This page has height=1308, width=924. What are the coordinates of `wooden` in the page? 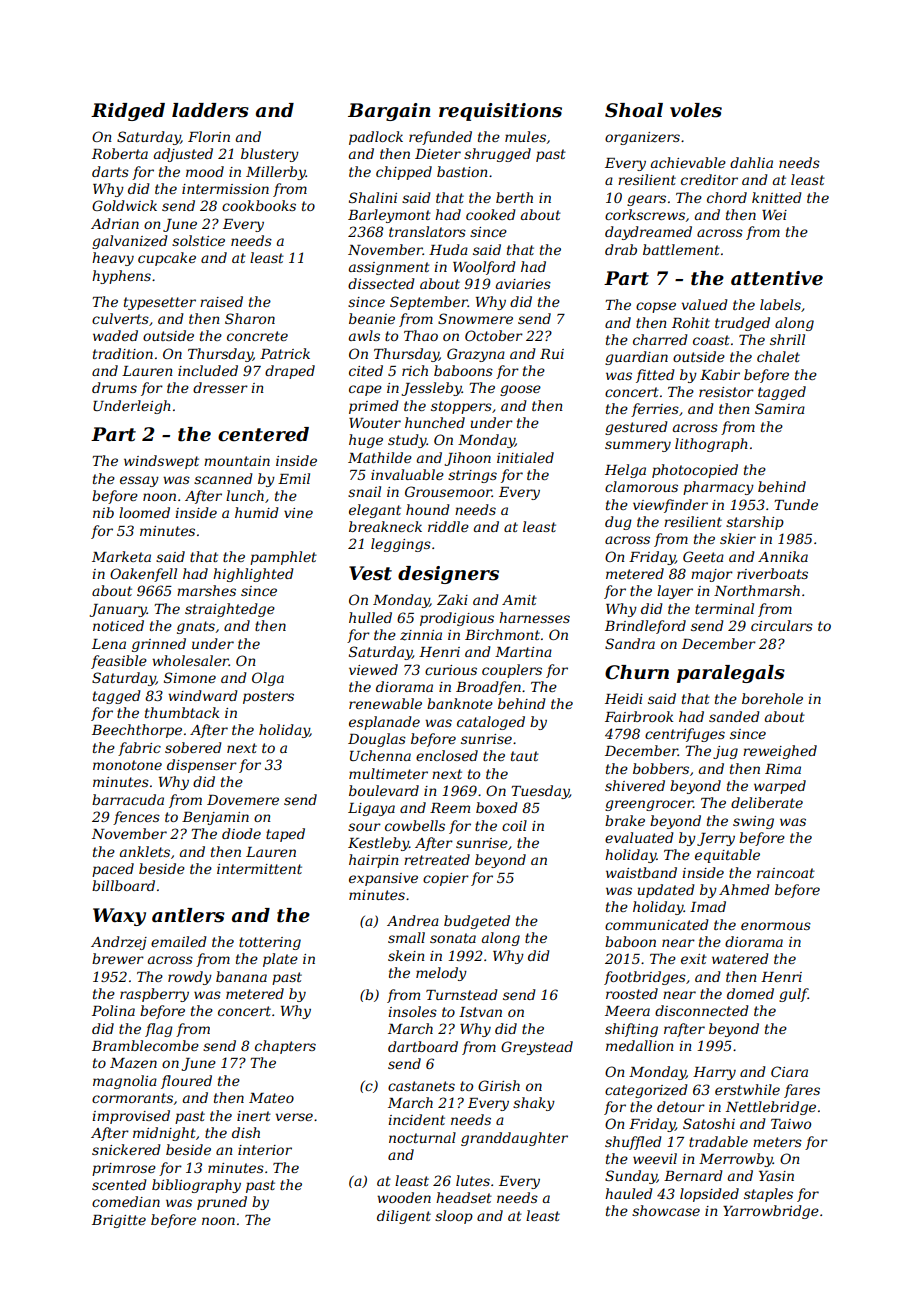 It's located at (404, 1197).
